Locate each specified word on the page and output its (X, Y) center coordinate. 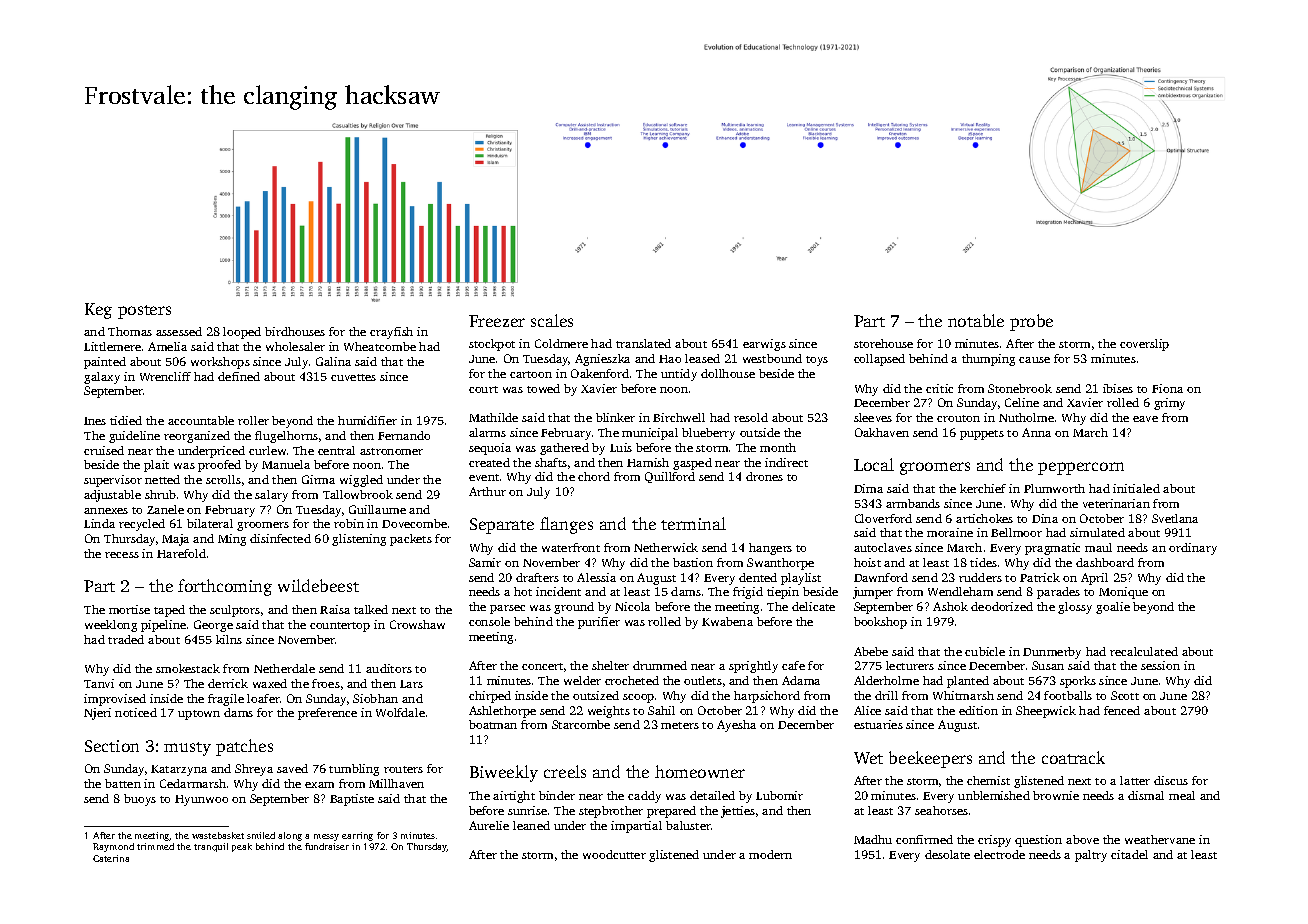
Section (112, 746)
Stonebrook (1020, 388)
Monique (1123, 593)
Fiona (1167, 388)
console (489, 621)
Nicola (632, 606)
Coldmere (561, 343)
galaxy (102, 378)
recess (122, 555)
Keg (98, 311)
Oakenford (600, 373)
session (1160, 665)
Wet (868, 758)
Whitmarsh (963, 695)
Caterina (111, 858)
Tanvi (99, 683)
